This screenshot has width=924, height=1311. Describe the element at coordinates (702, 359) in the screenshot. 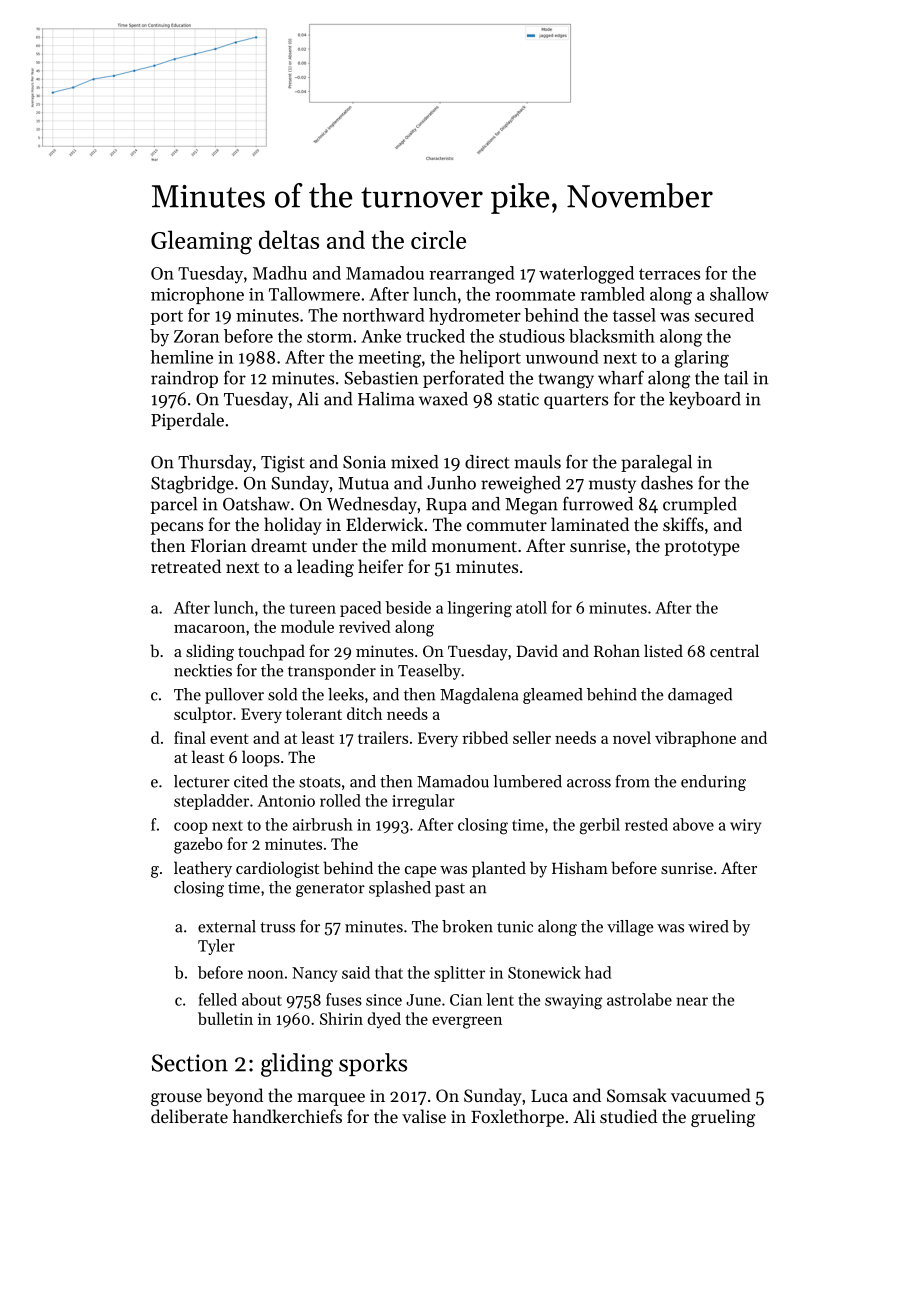

I see `glaring` at that location.
